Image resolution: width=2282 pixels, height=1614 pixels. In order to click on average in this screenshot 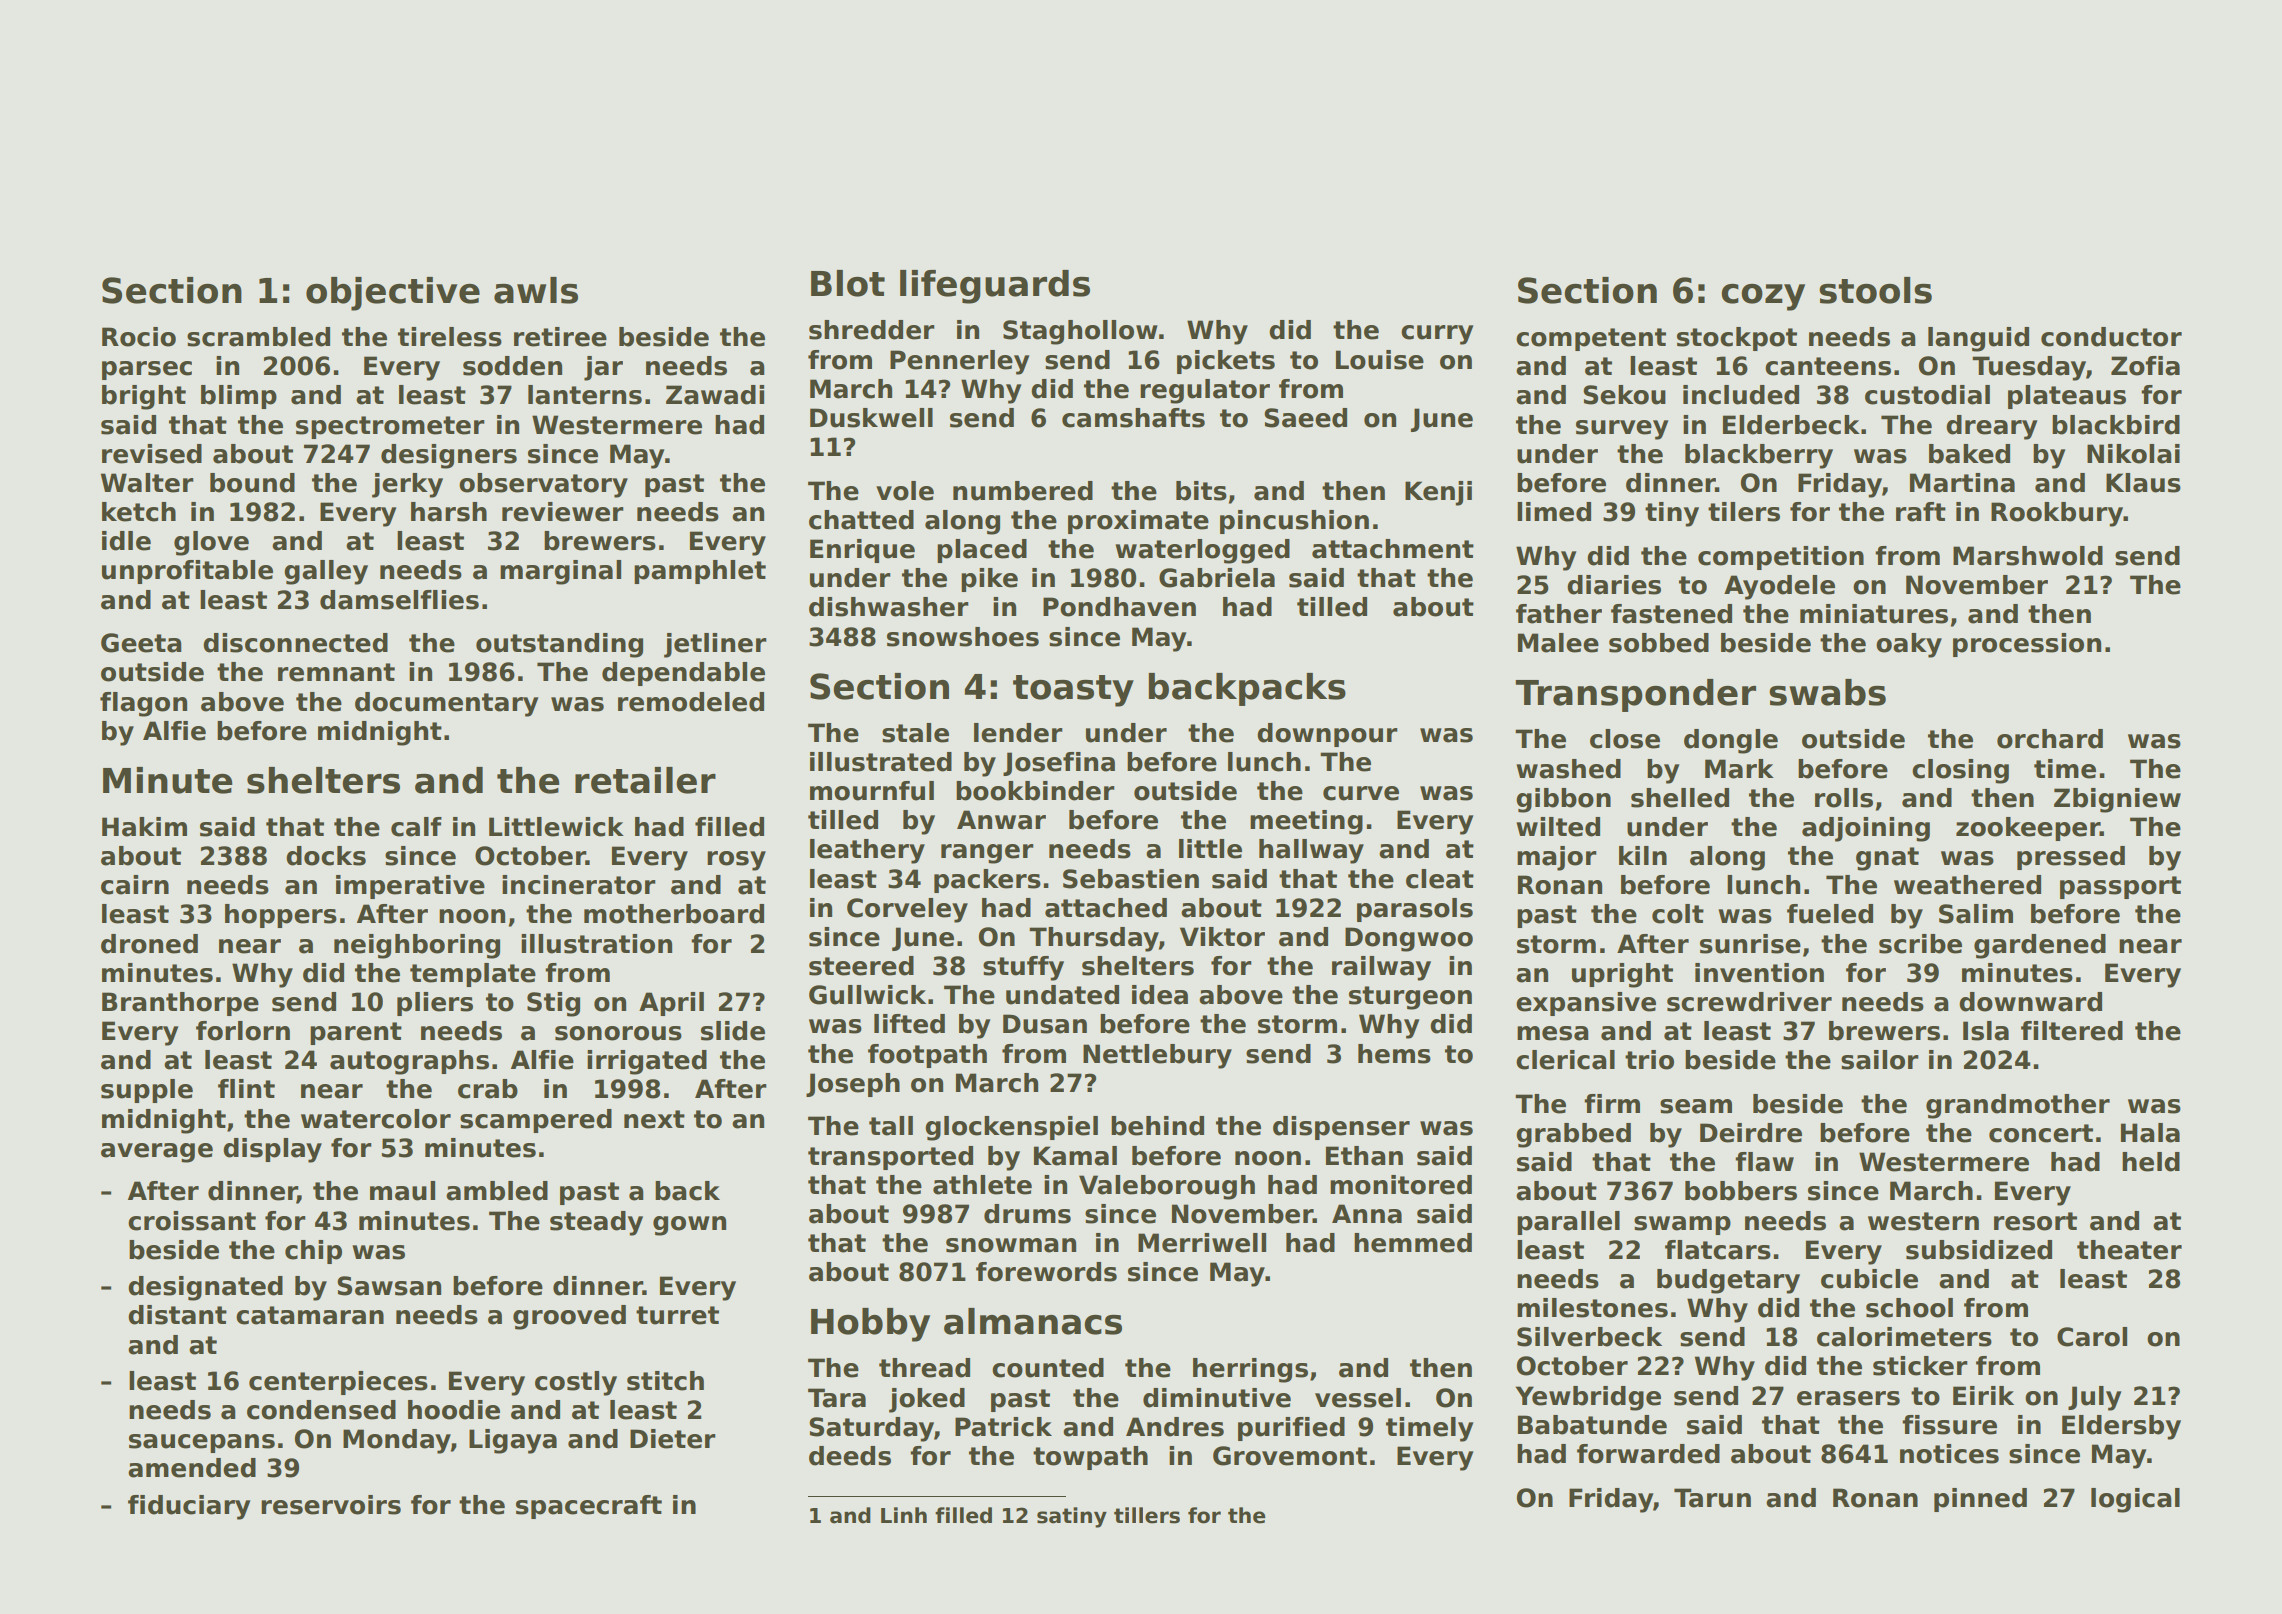, I will do `click(157, 1153)`.
